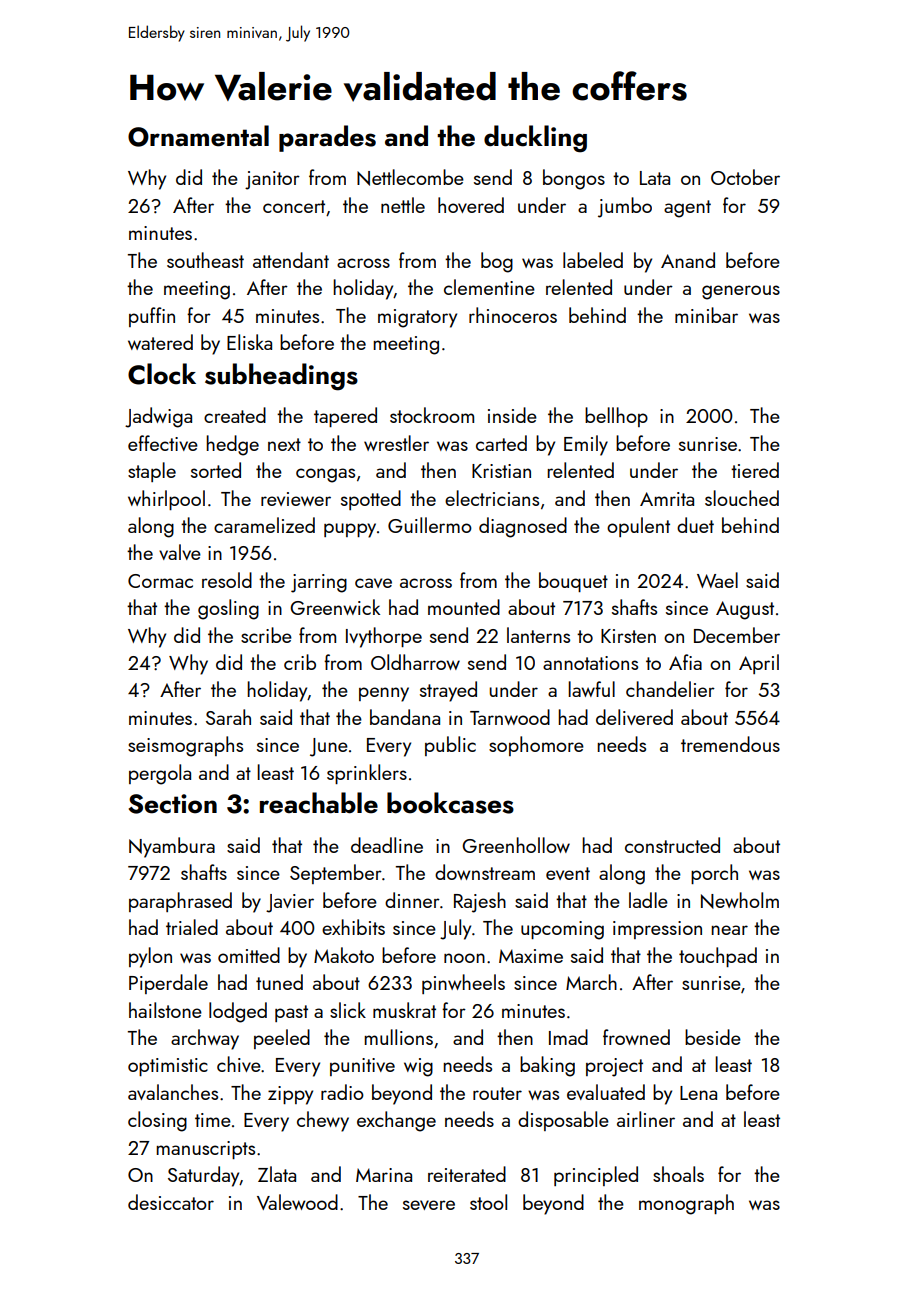 This screenshot has width=908, height=1316. I want to click on Valewood, so click(297, 1202).
